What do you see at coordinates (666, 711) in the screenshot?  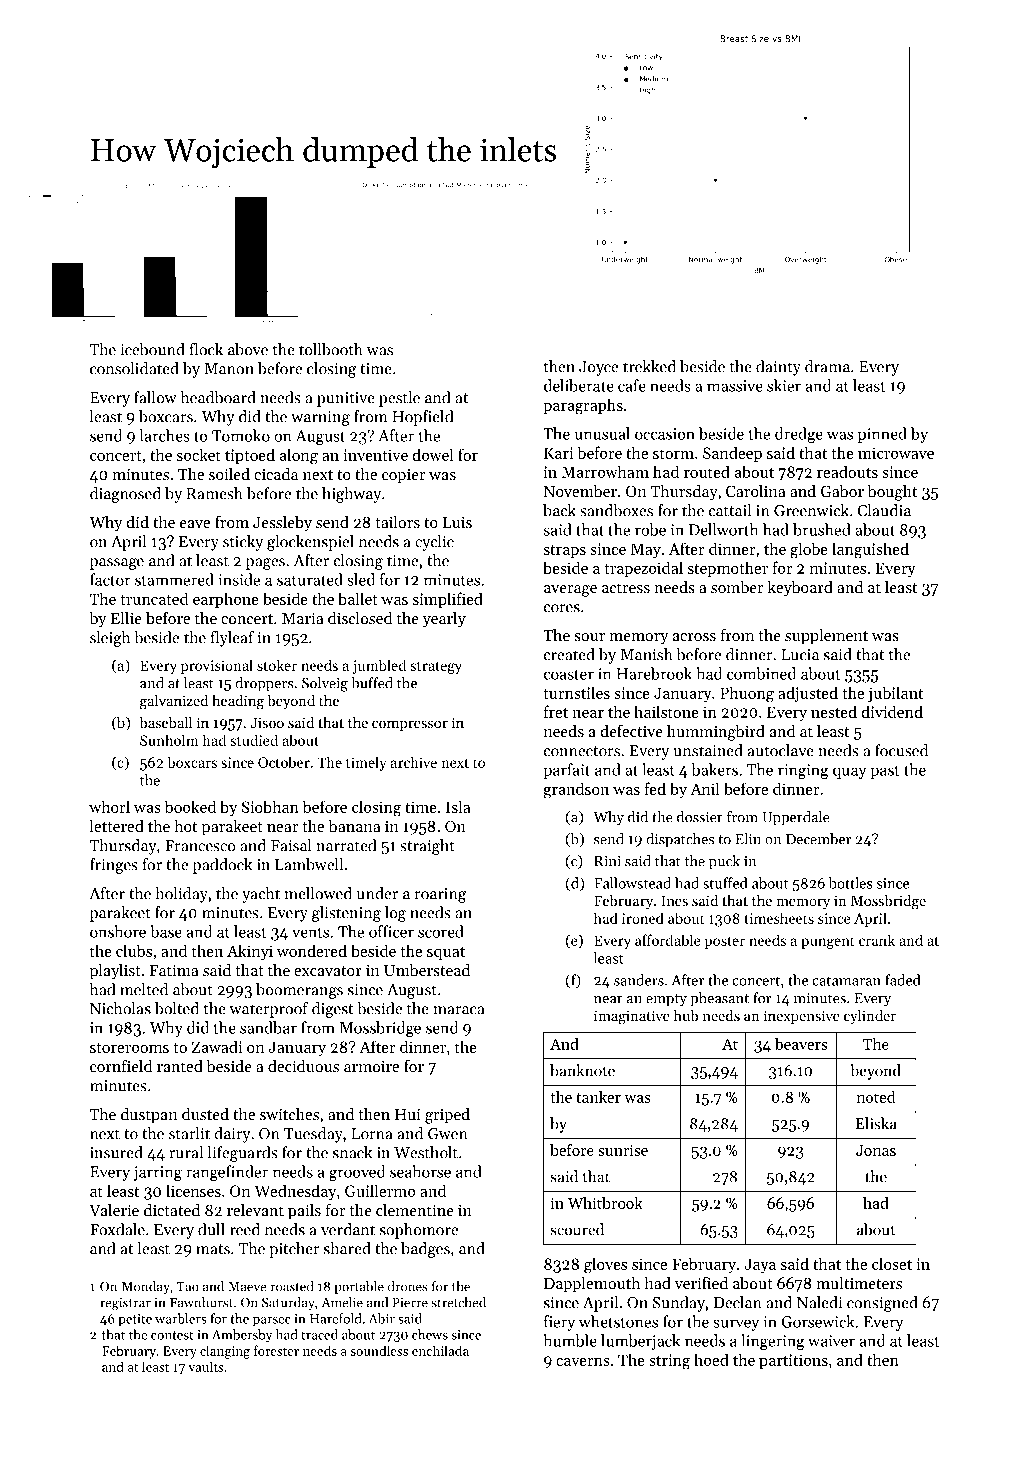 I see `hailstone` at bounding box center [666, 711].
